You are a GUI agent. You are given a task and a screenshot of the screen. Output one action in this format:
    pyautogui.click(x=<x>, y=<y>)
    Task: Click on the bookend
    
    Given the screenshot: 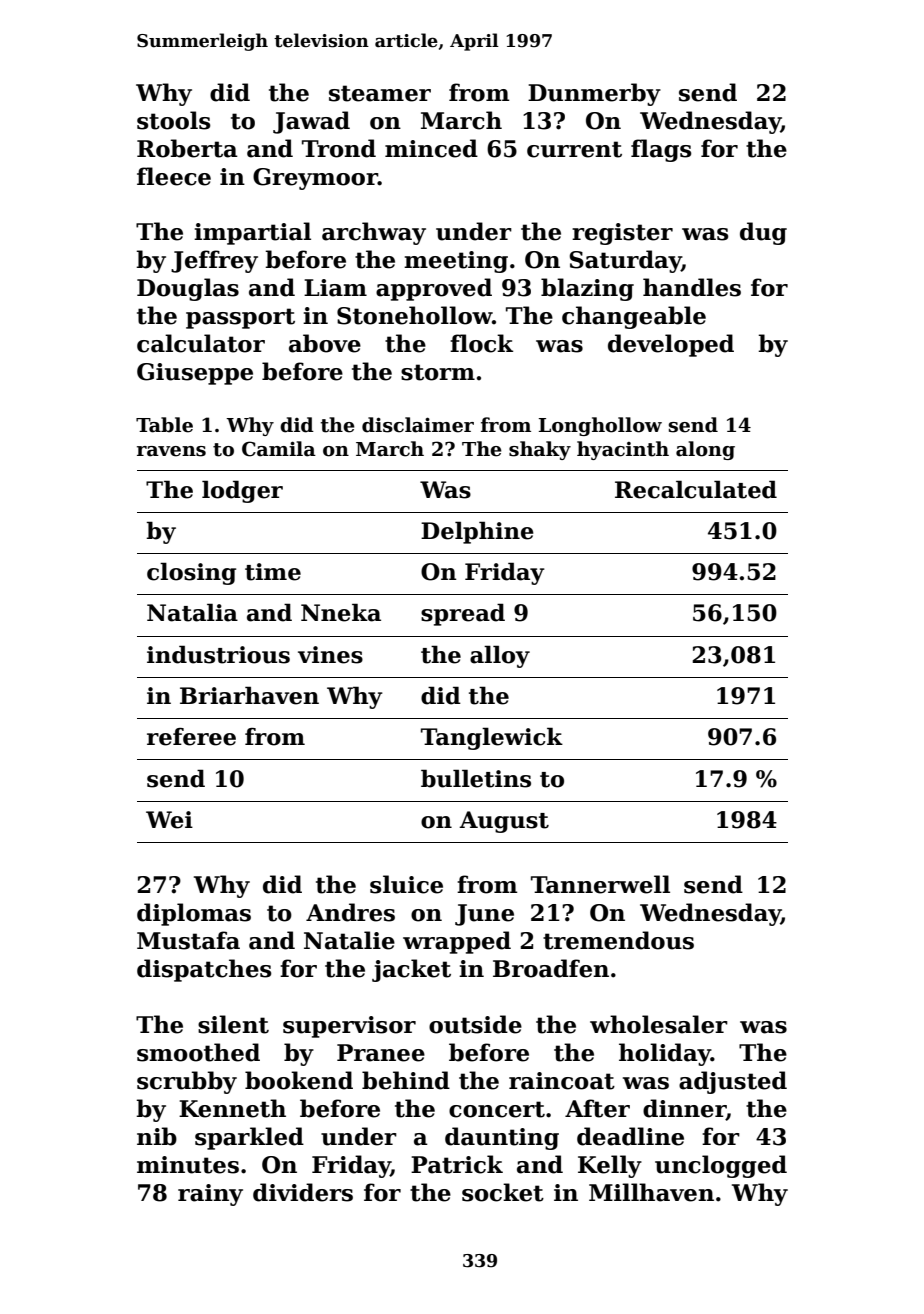 What is the action you would take?
    pyautogui.click(x=299, y=1080)
